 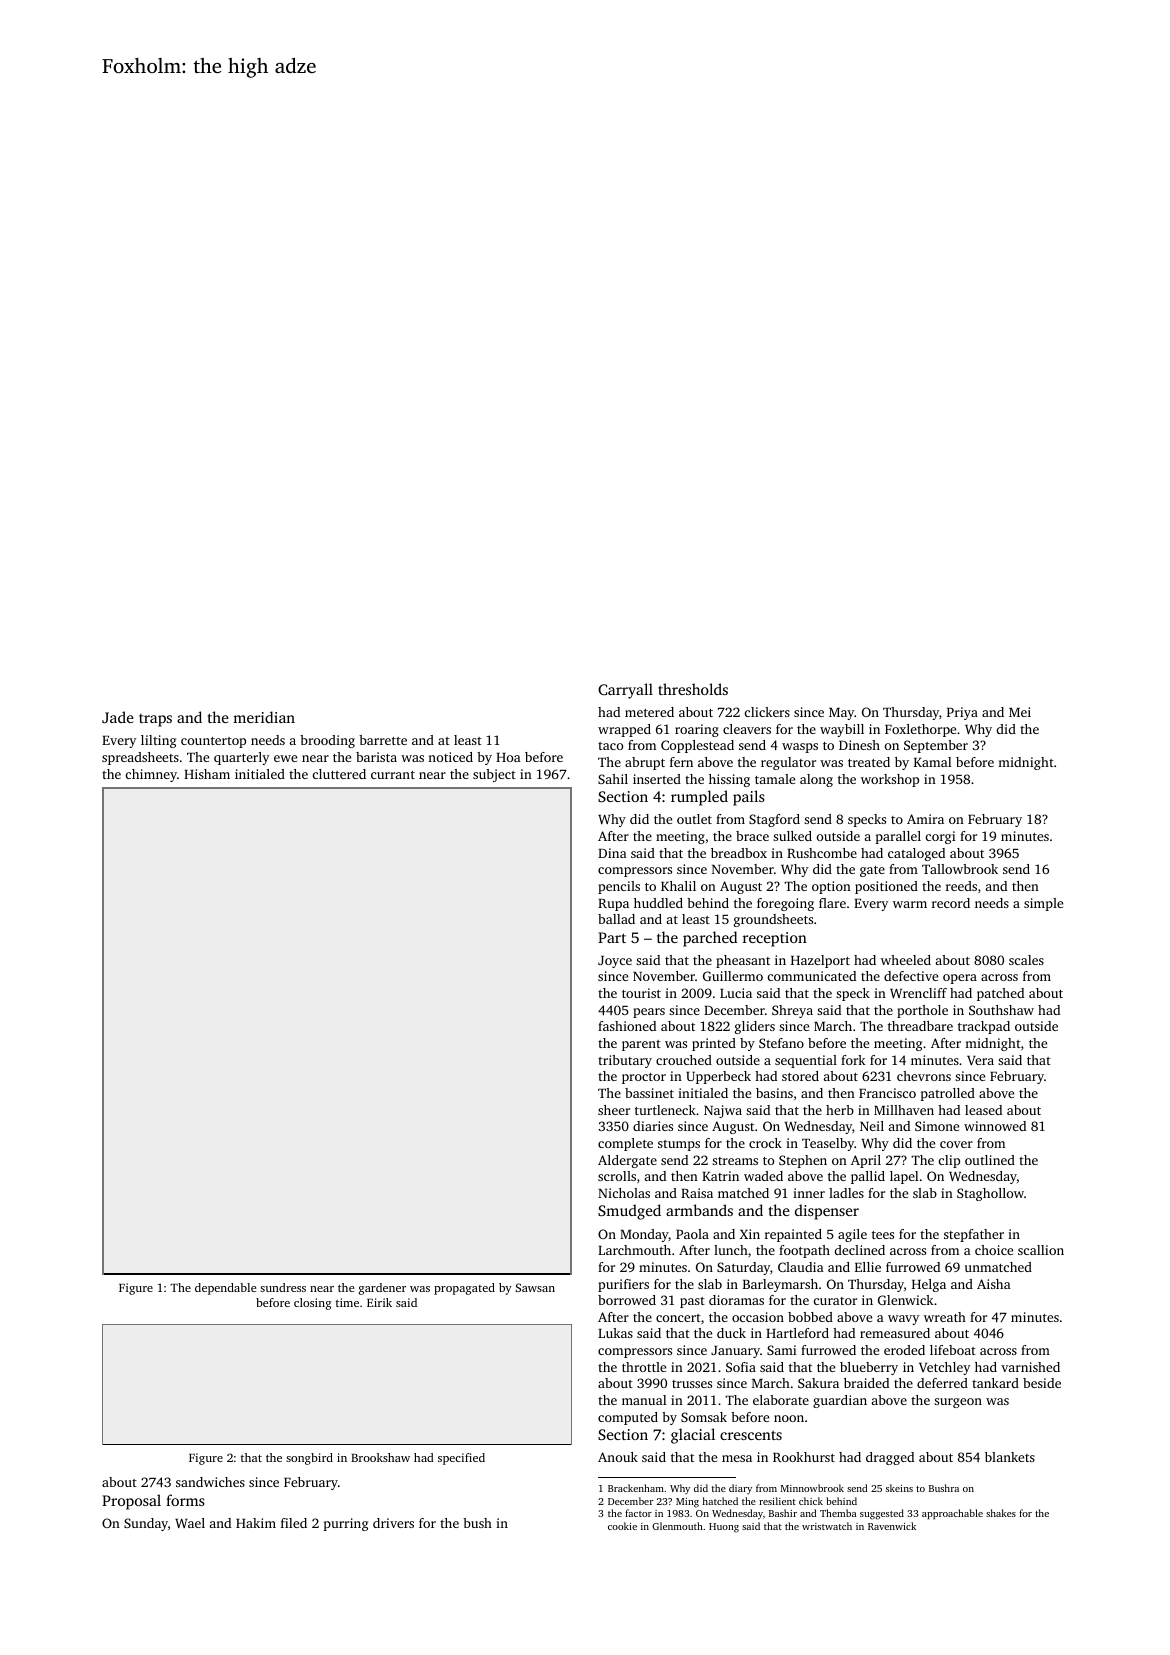 I want to click on cover, so click(x=956, y=1144).
